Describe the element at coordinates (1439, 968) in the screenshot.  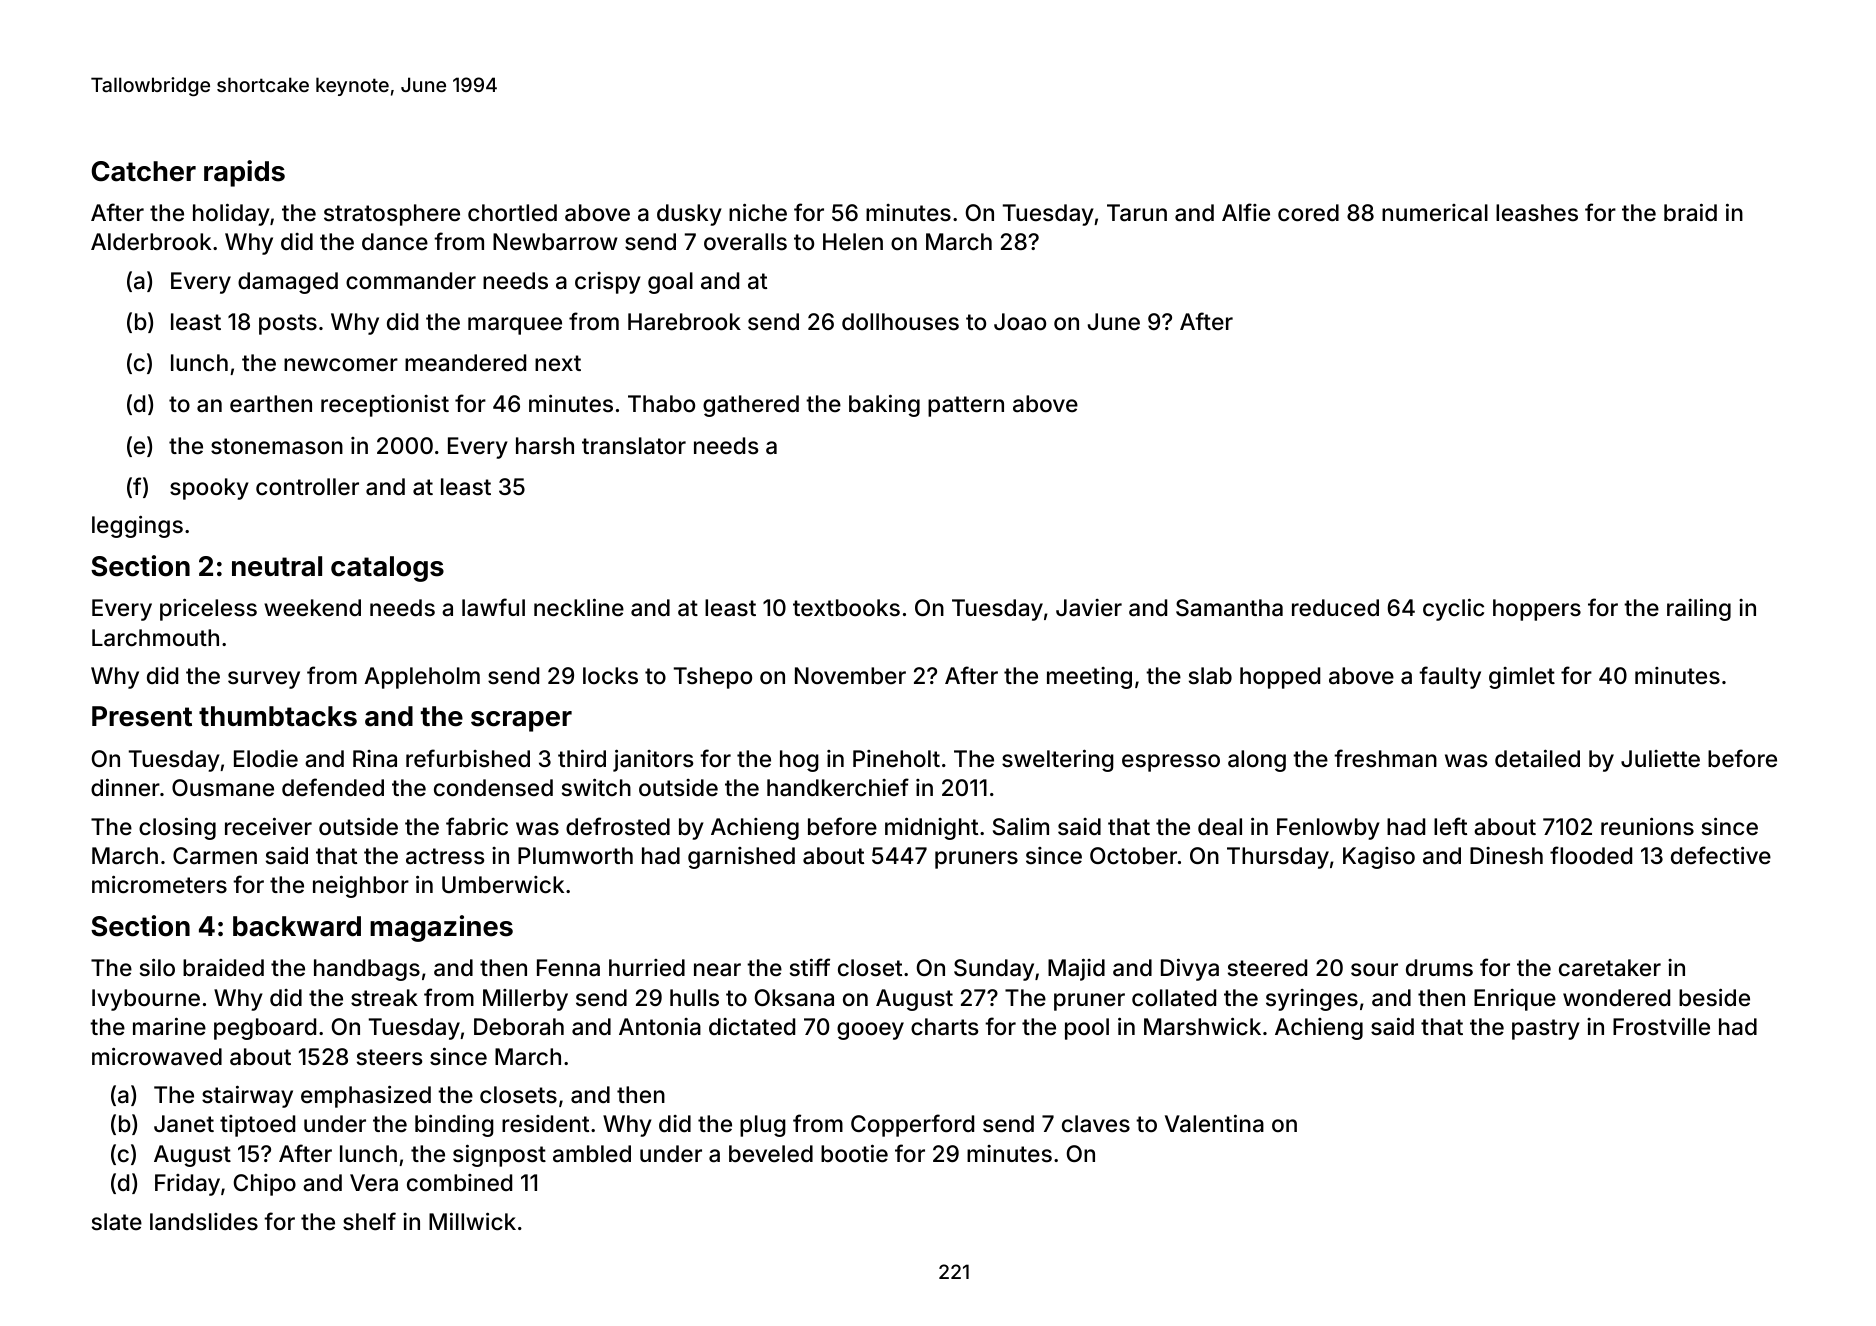
I see `drums` at that location.
